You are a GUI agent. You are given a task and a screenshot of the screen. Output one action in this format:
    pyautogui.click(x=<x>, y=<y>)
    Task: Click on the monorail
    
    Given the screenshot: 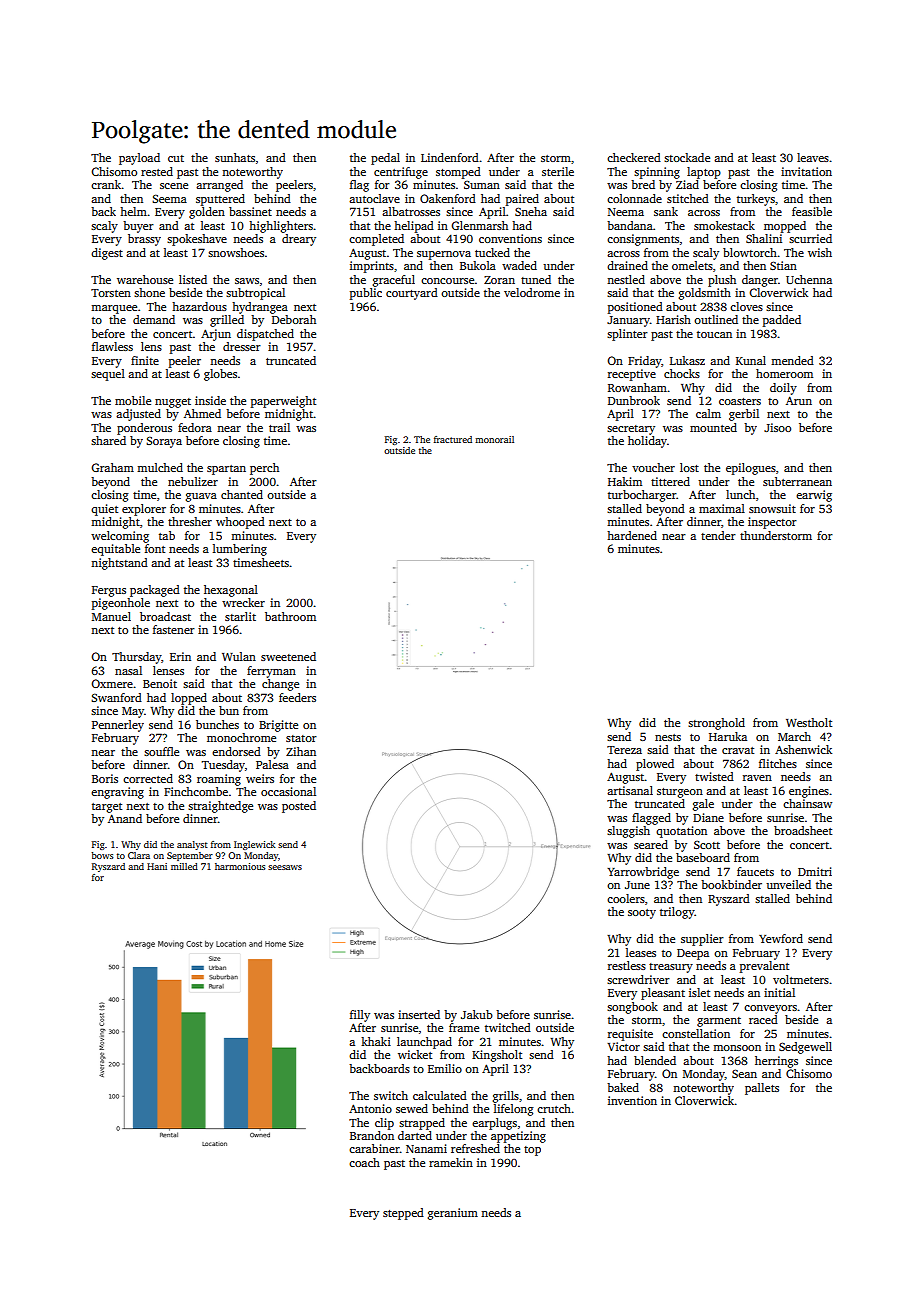 What is the action you would take?
    pyautogui.click(x=494, y=439)
